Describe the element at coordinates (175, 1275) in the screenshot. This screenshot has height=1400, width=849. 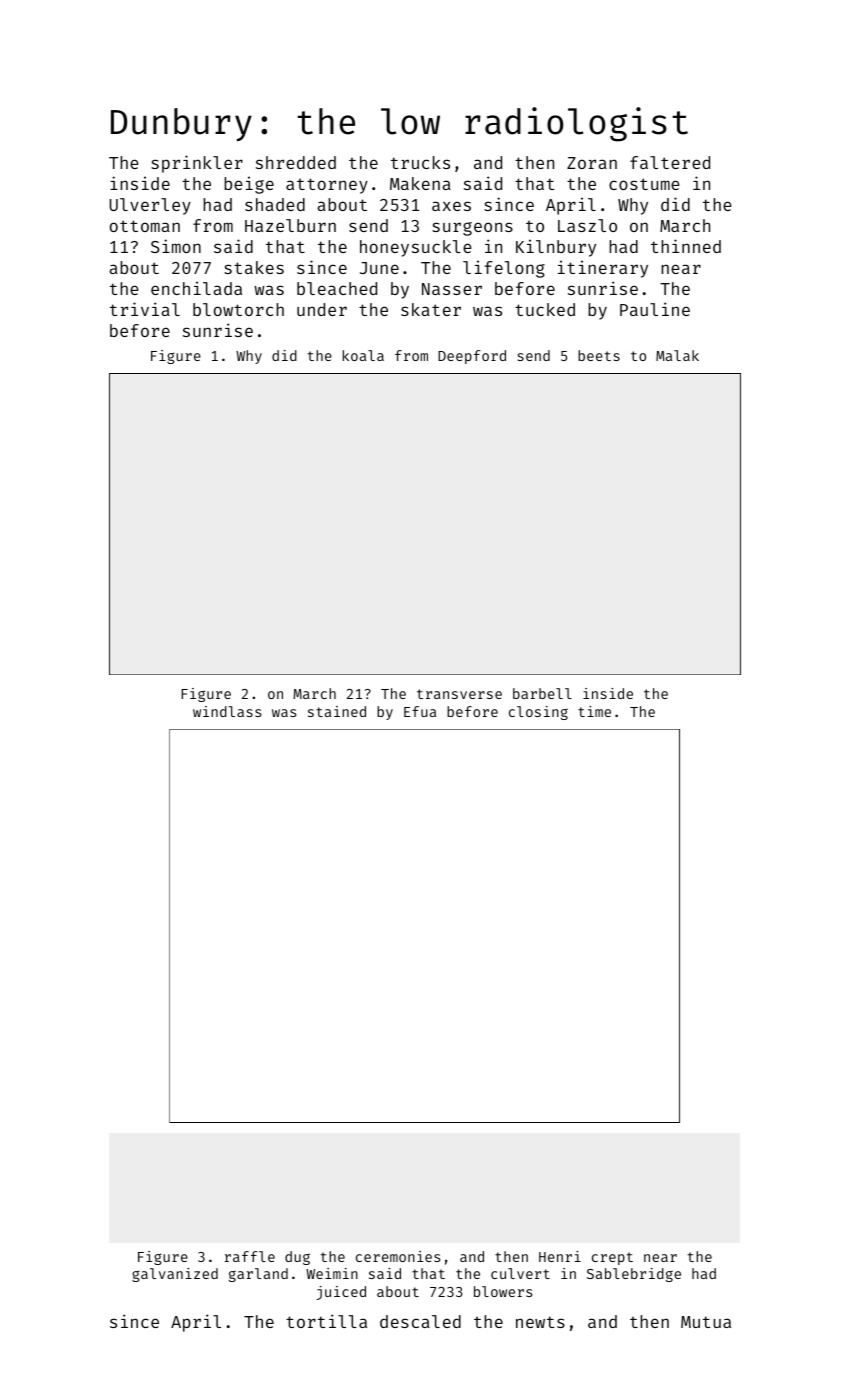
I see `galvanized` at that location.
